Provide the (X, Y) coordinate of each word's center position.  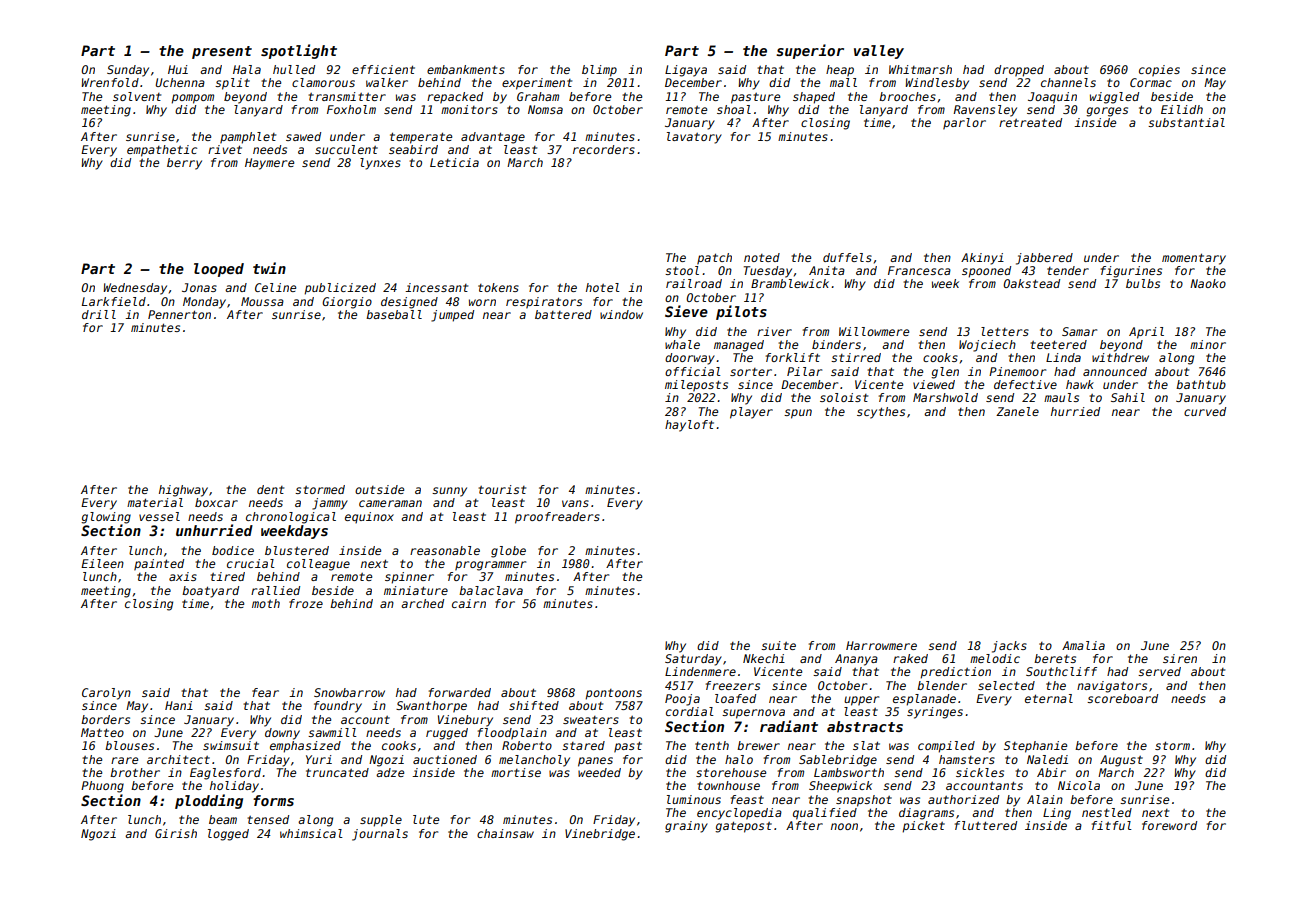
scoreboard (1122, 698)
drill (99, 314)
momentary (1194, 259)
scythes (881, 413)
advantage (493, 138)
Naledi (1047, 759)
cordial (690, 711)
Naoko (1208, 283)
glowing (106, 518)
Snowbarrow (349, 692)
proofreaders (557, 518)
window (621, 314)
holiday (234, 787)
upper (861, 701)
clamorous (323, 82)
